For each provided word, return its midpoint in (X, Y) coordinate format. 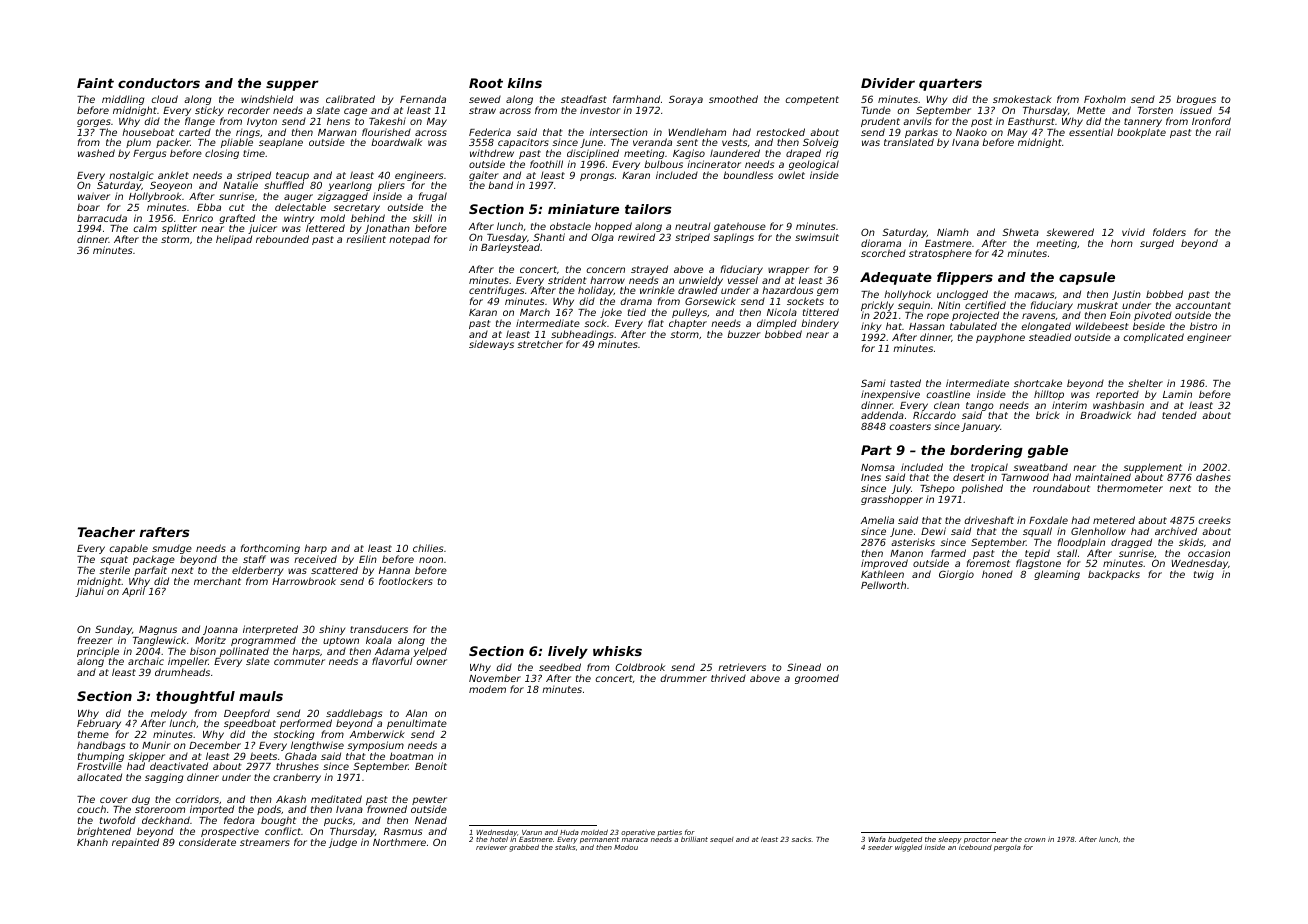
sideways (491, 345)
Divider (888, 83)
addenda (882, 415)
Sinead (804, 667)
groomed (817, 679)
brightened (104, 832)
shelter (1145, 383)
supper (292, 85)
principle (98, 652)
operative (638, 833)
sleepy (950, 840)
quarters (950, 85)
